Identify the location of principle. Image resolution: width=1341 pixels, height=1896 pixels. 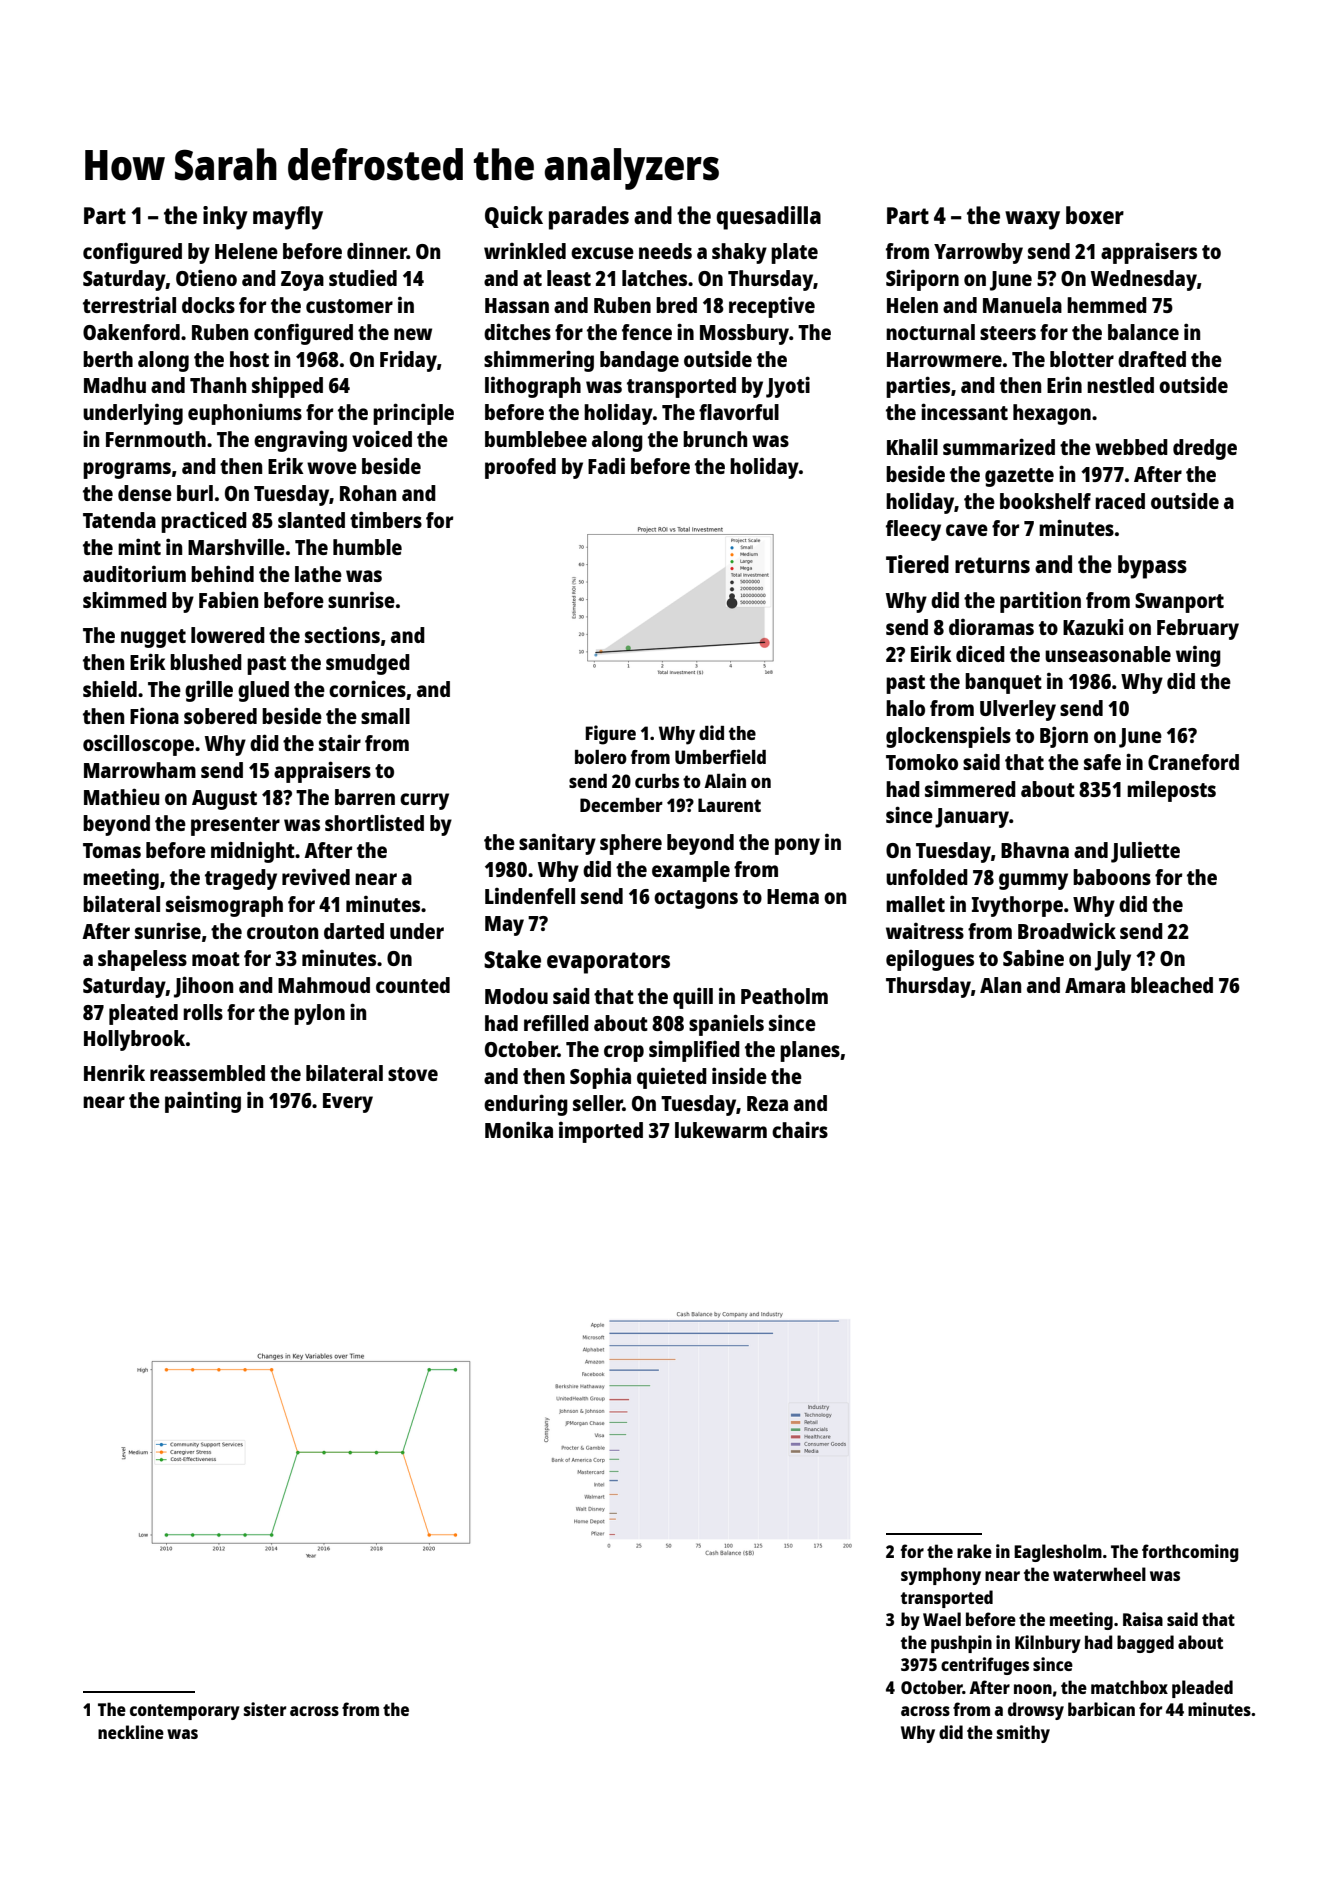
(413, 414).
